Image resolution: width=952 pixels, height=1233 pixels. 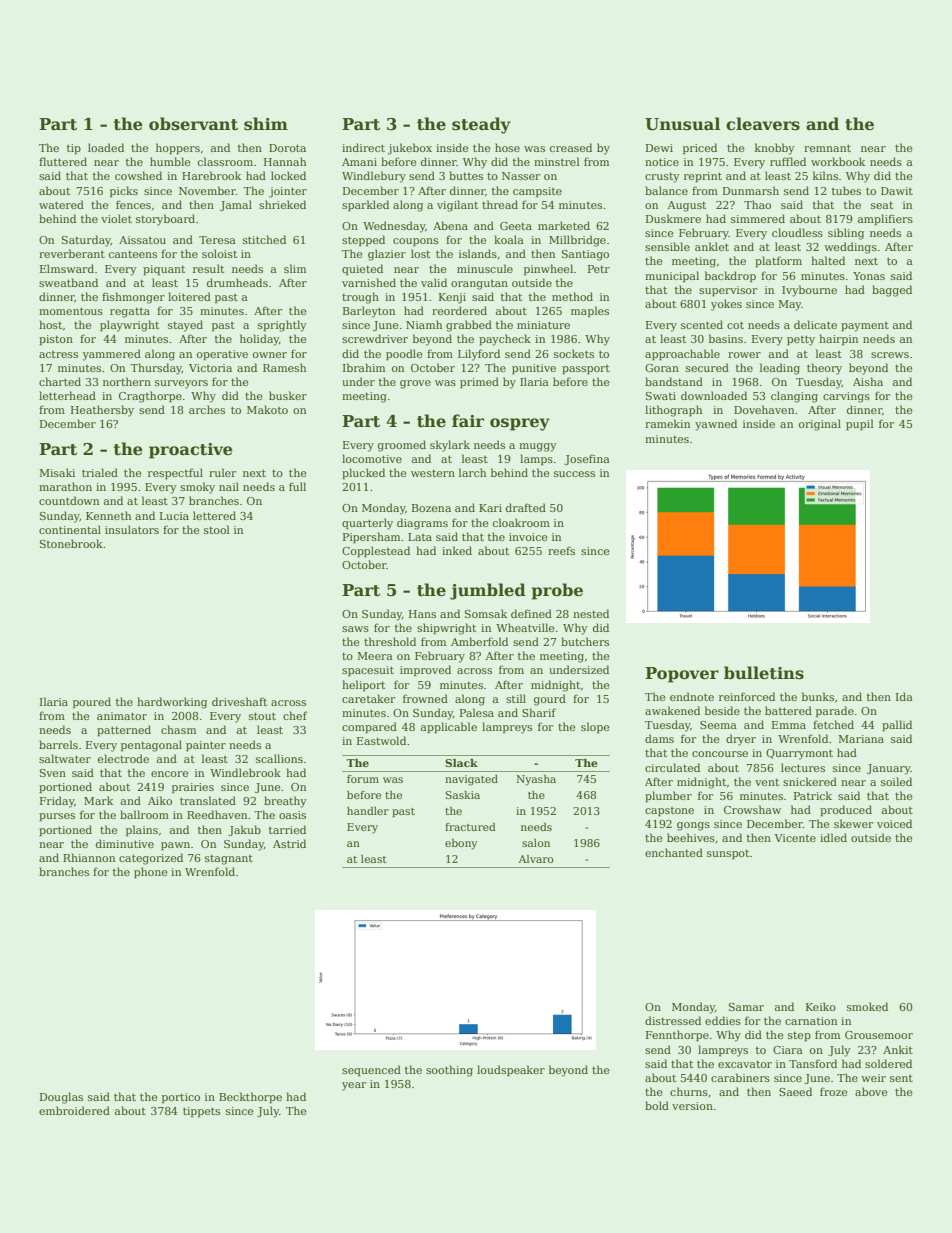 What do you see at coordinates (61, 1098) in the document?
I see `Douglas` at bounding box center [61, 1098].
